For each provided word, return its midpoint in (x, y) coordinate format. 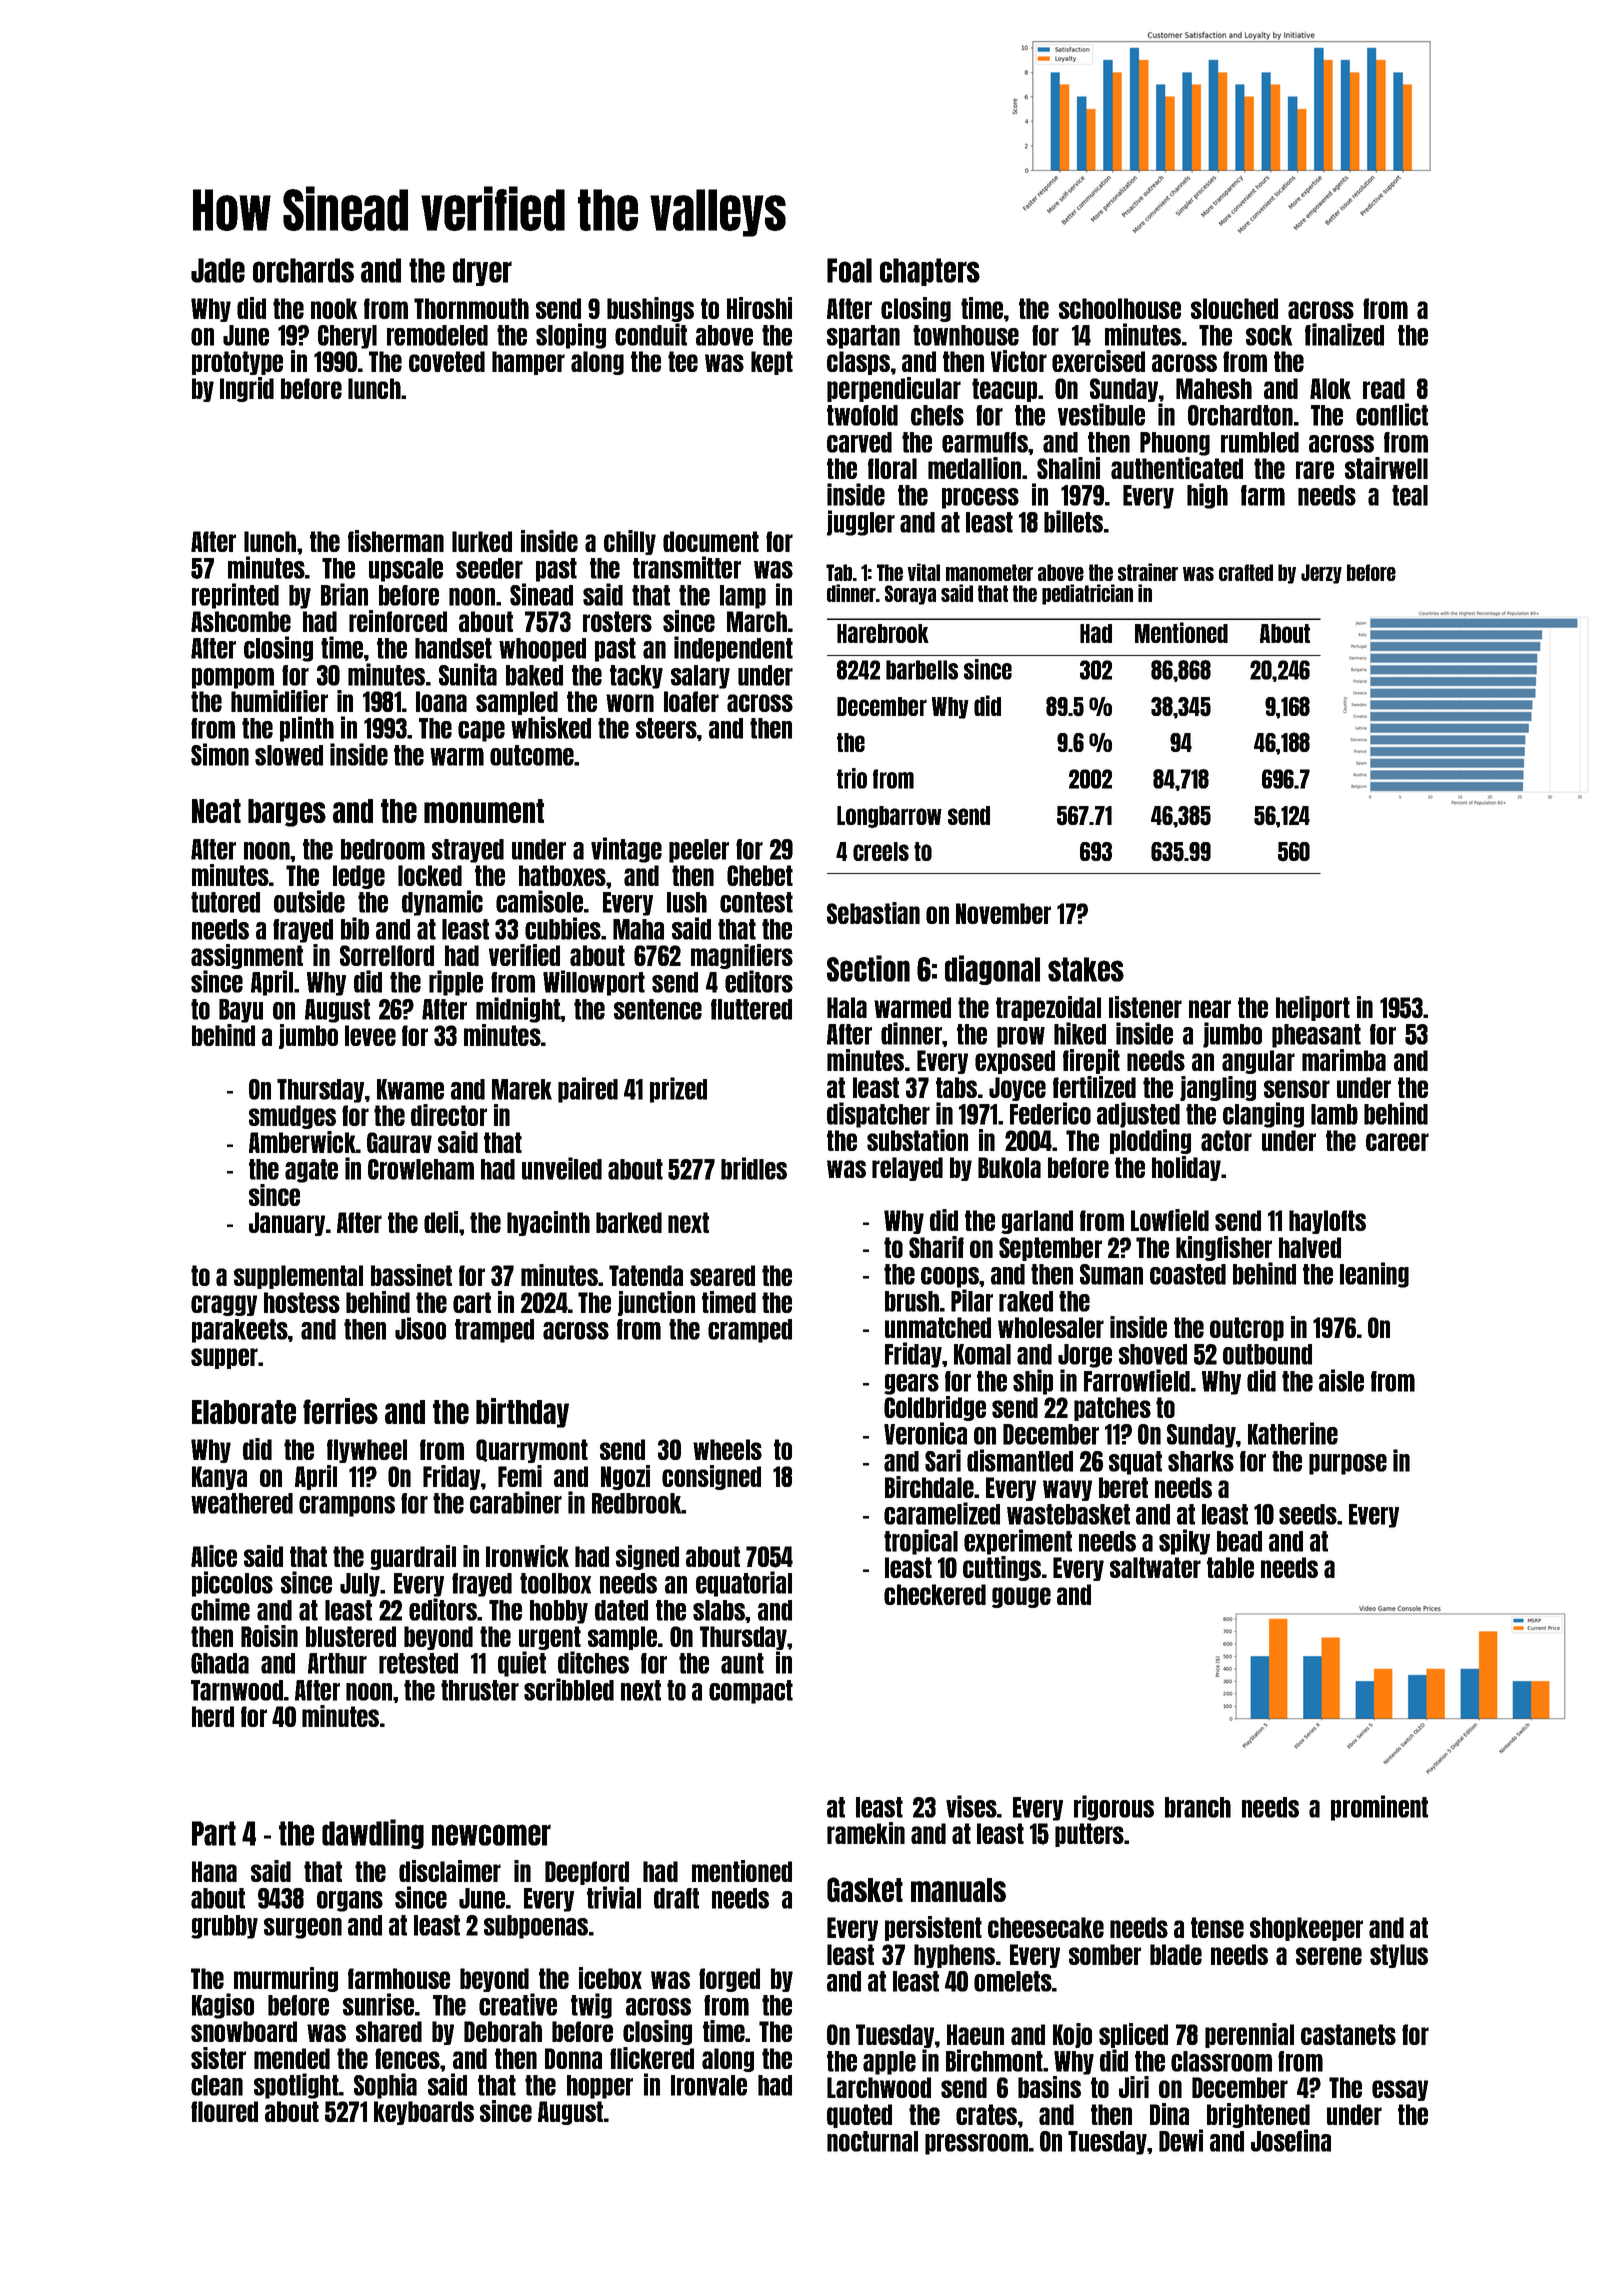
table (1230, 1567)
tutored (225, 902)
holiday (1186, 1168)
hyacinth (548, 1223)
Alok (1330, 388)
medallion (974, 468)
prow (1021, 1037)
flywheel (367, 1451)
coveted (447, 361)
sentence (658, 1009)
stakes (1086, 969)
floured (224, 2111)
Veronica (925, 1433)
